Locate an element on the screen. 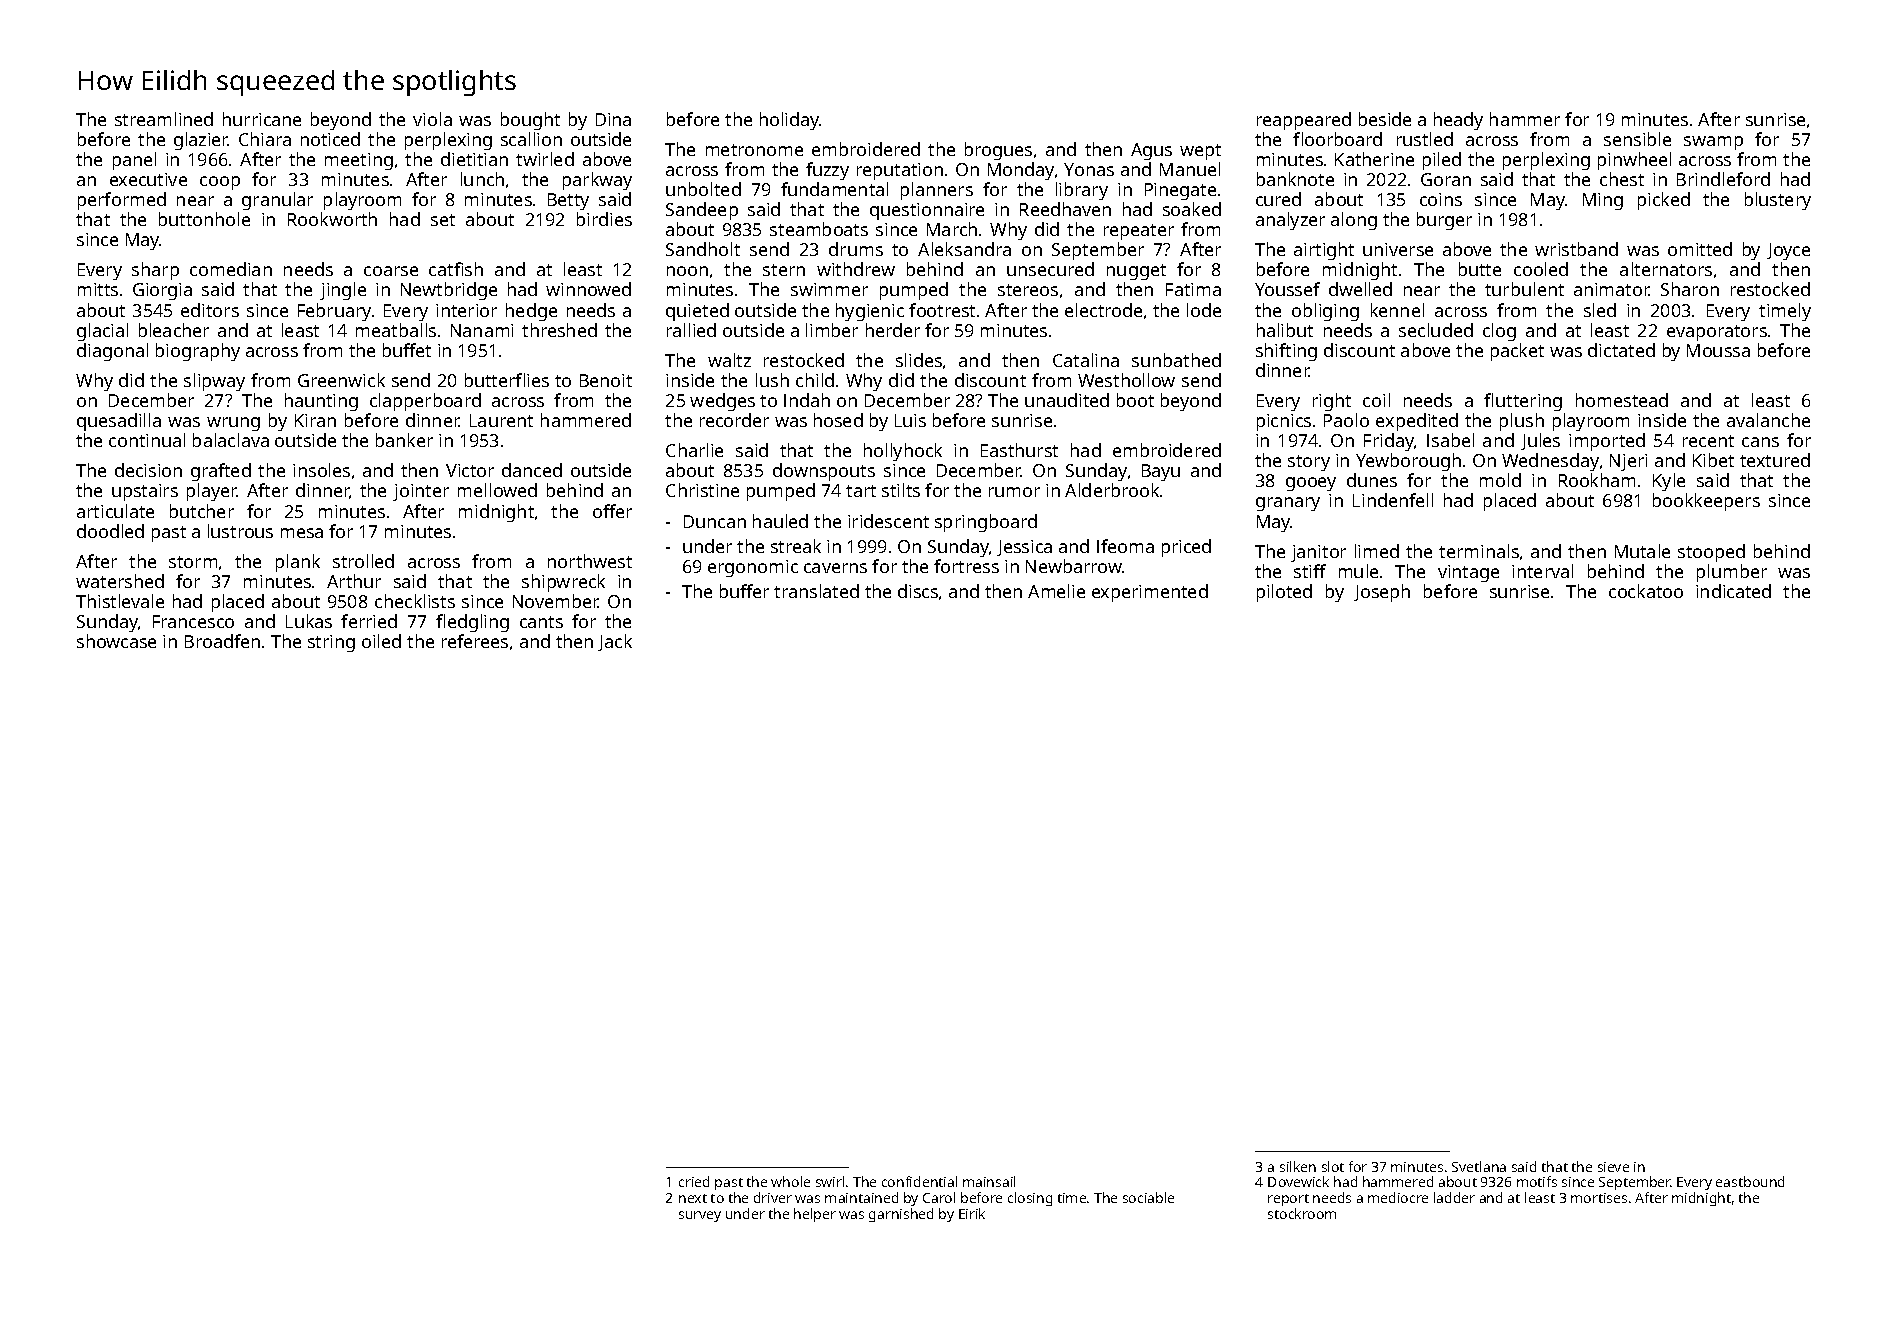  cried is located at coordinates (694, 1181).
